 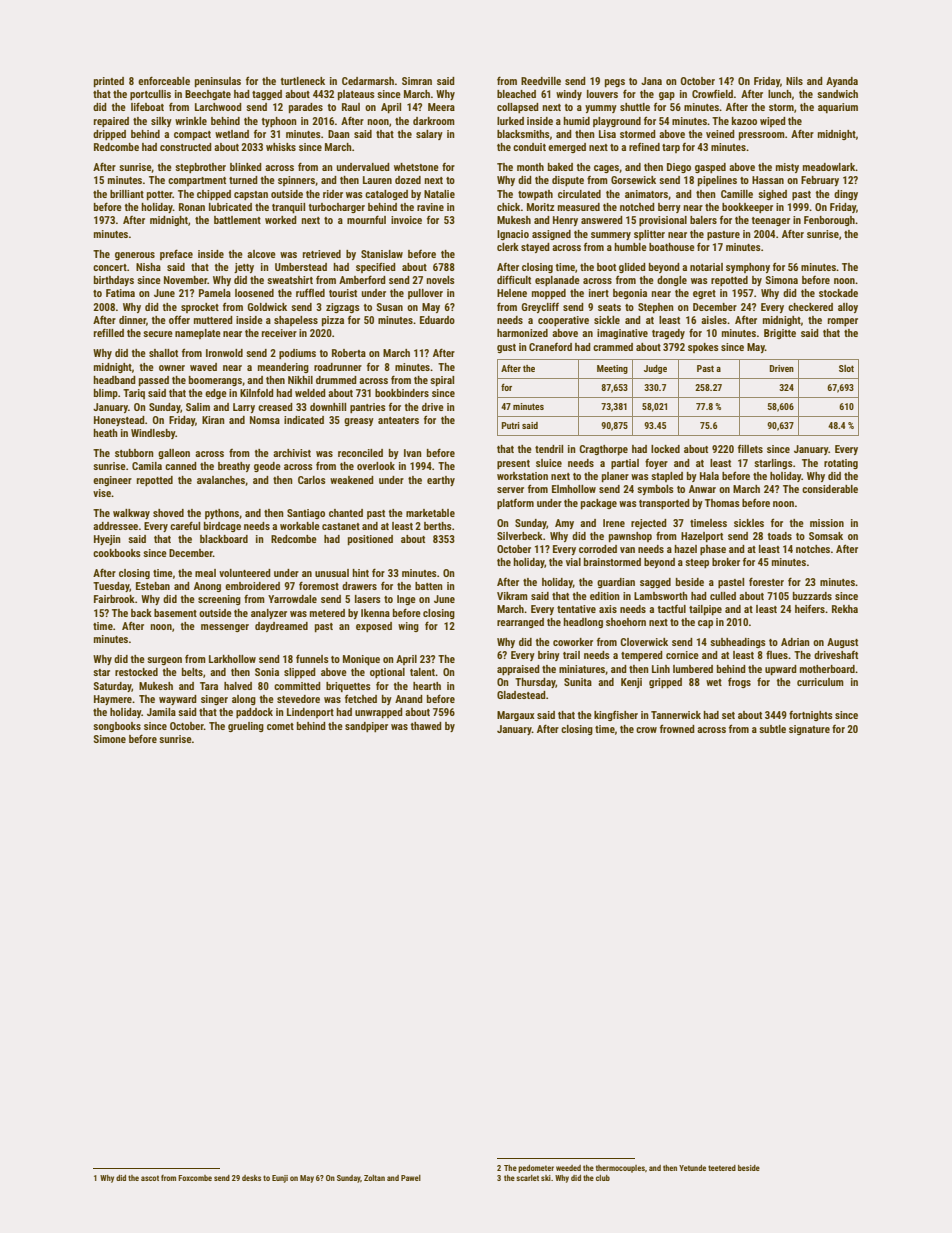 I want to click on comet, so click(x=280, y=726).
